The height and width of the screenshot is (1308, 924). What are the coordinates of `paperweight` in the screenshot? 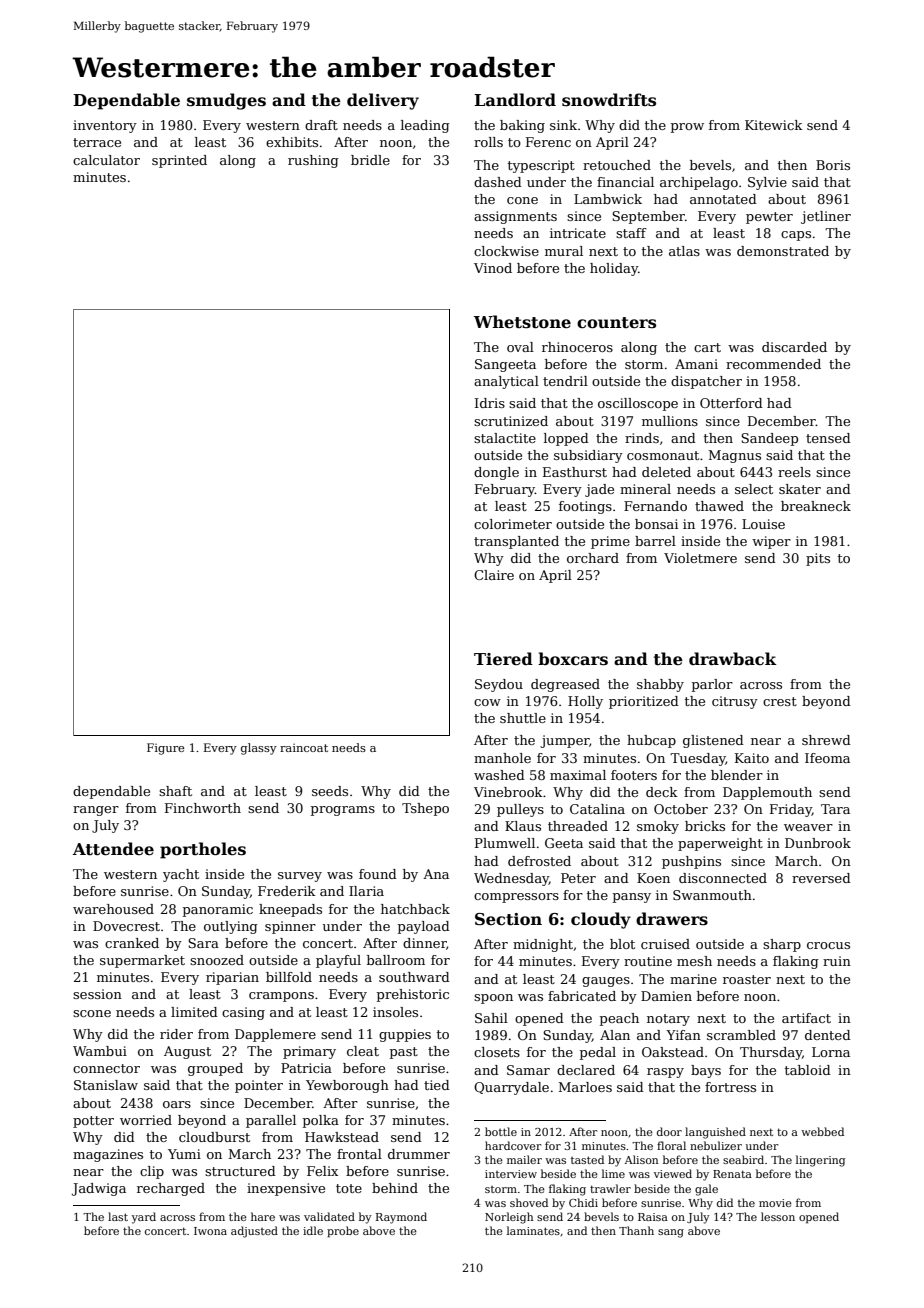 It's located at (720, 844).
